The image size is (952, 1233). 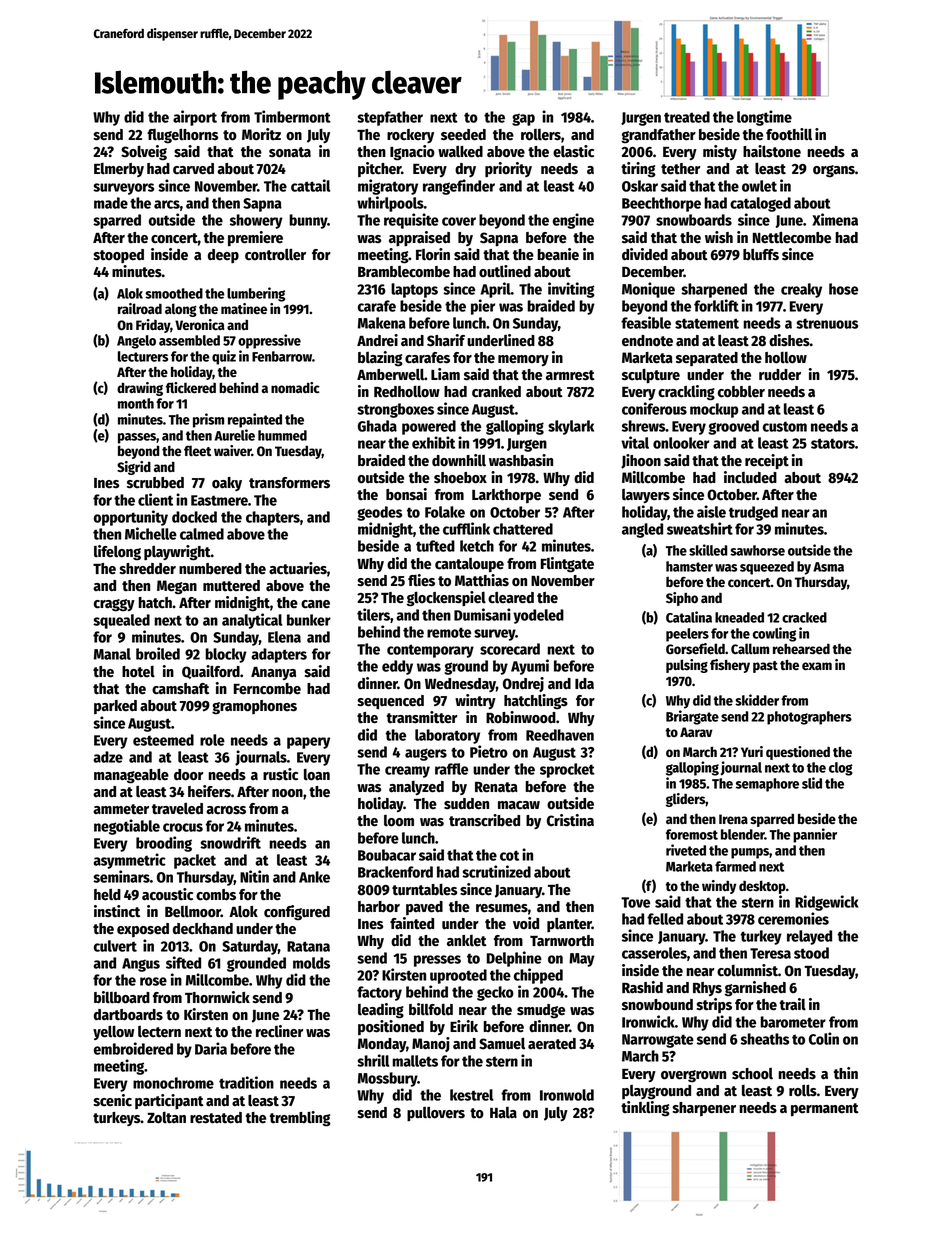 What do you see at coordinates (261, 134) in the screenshot?
I see `Moritz` at bounding box center [261, 134].
